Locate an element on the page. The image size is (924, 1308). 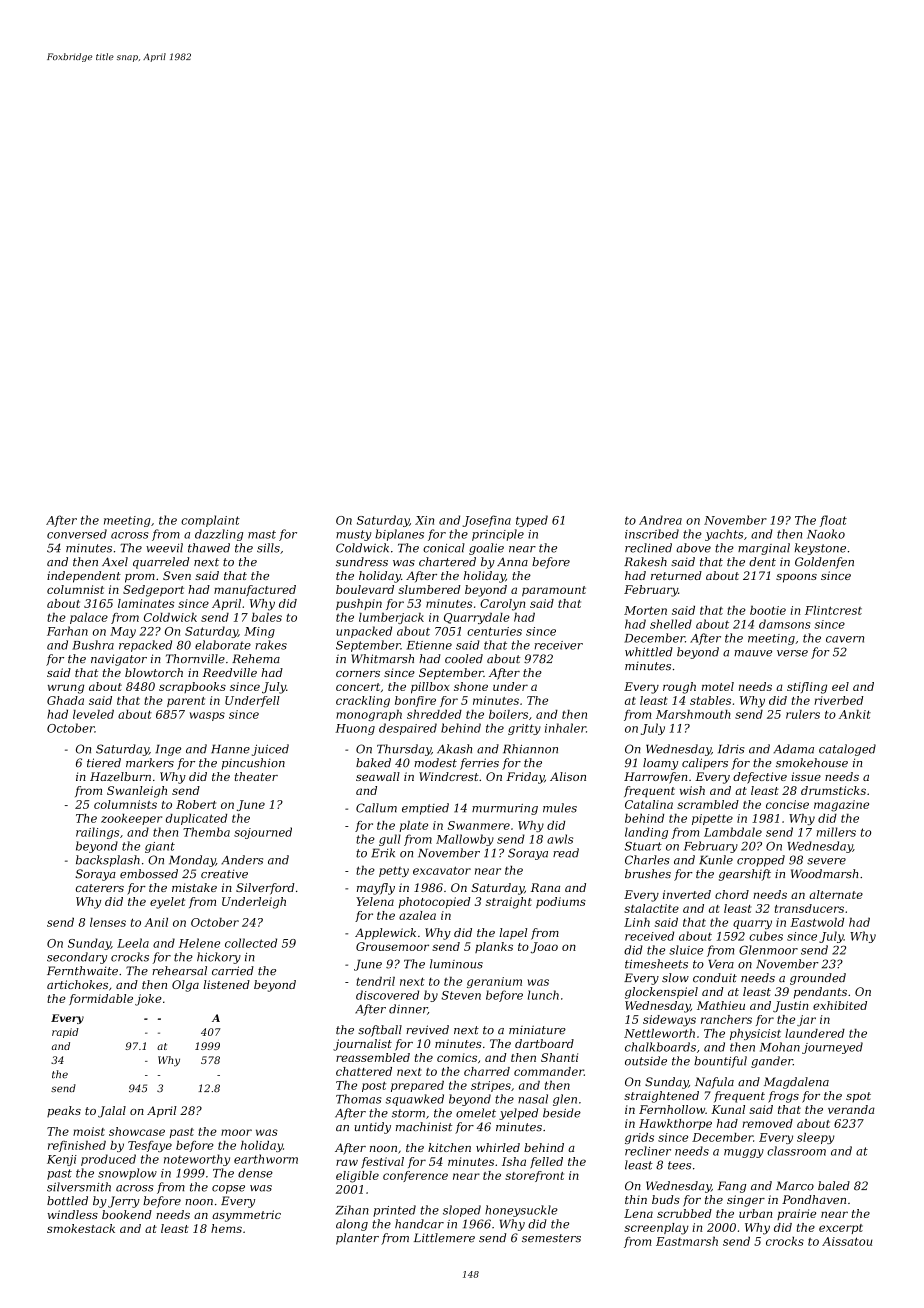
honeysuckle is located at coordinates (521, 1211).
